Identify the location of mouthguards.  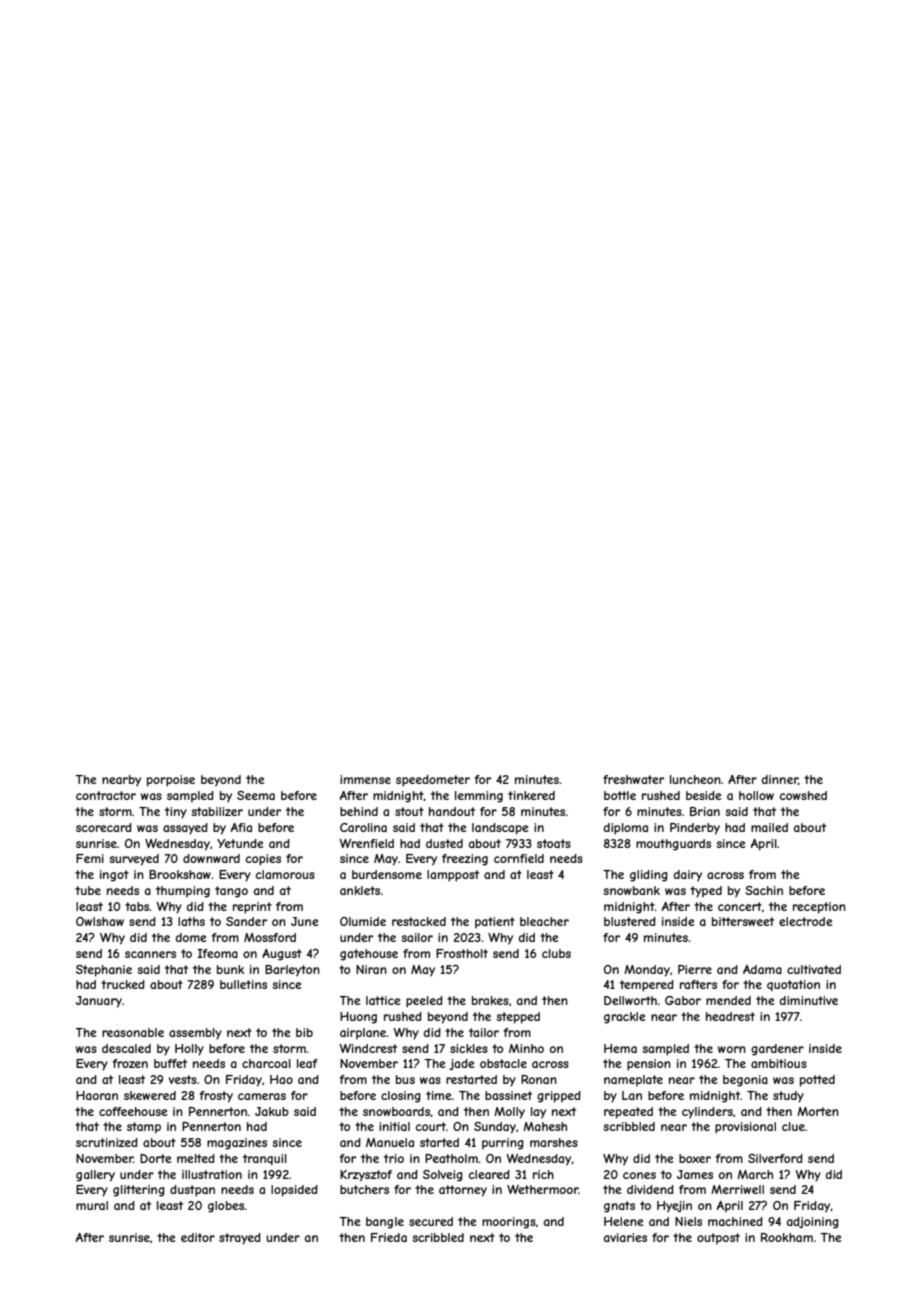
(673, 845).
